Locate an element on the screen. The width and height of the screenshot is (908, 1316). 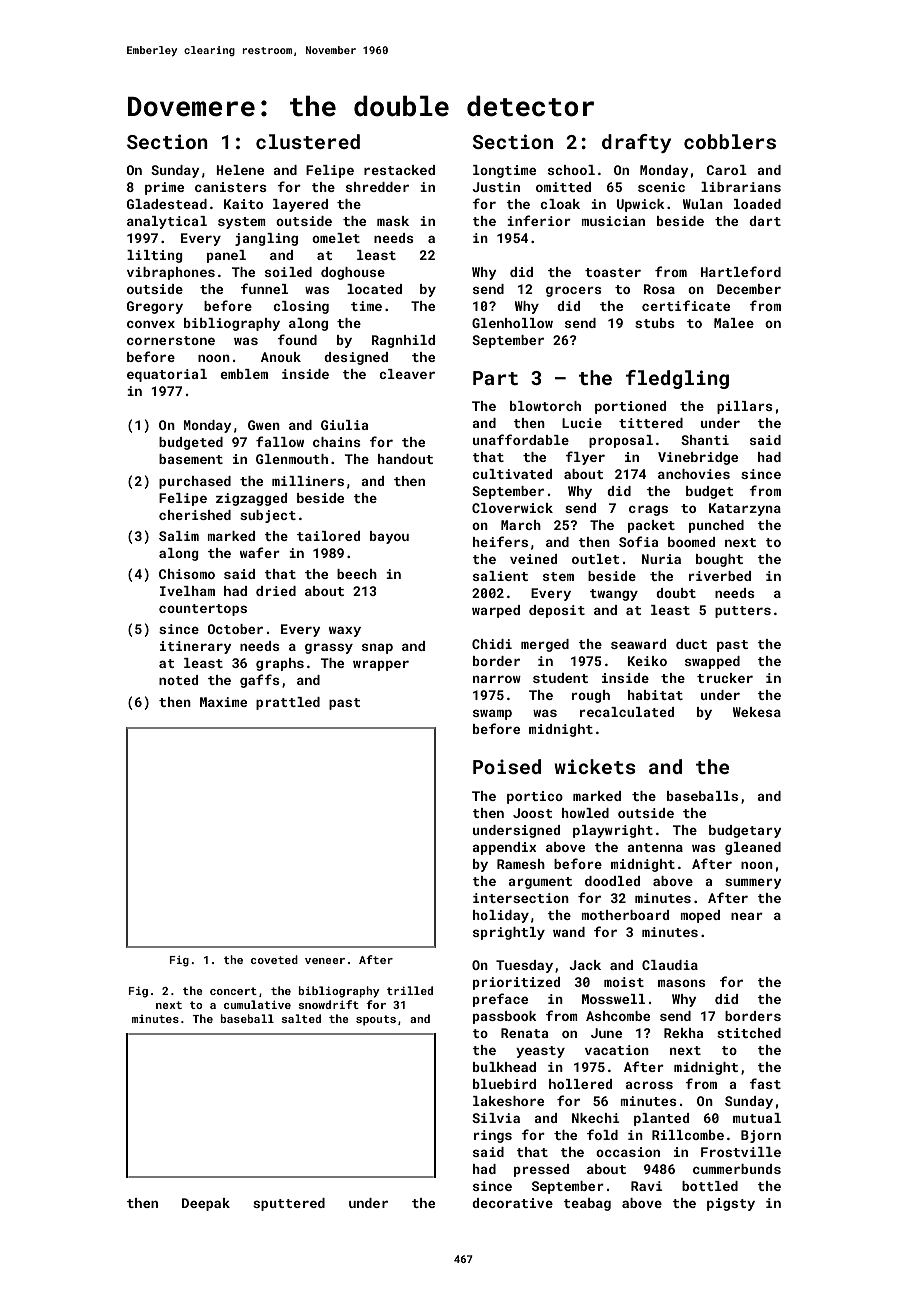
Poised is located at coordinates (507, 766).
